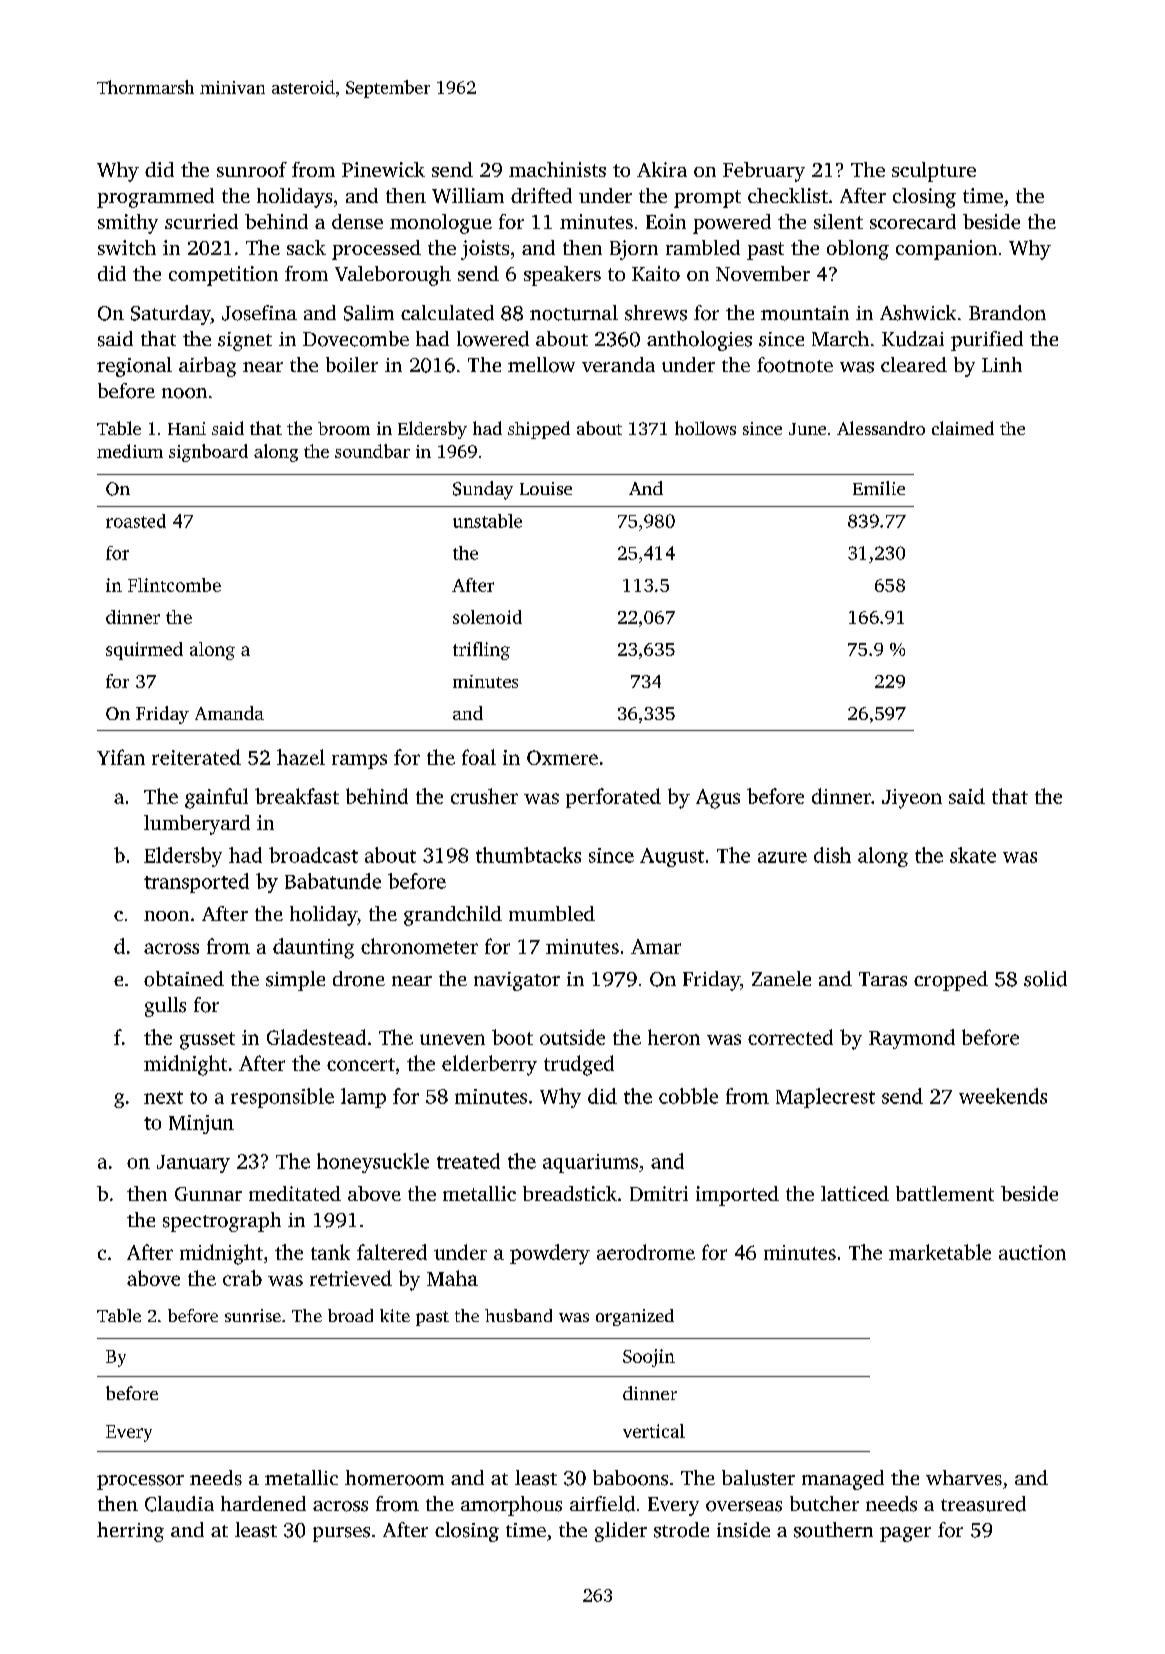  Describe the element at coordinates (646, 1252) in the document. I see `aerodrome` at that location.
